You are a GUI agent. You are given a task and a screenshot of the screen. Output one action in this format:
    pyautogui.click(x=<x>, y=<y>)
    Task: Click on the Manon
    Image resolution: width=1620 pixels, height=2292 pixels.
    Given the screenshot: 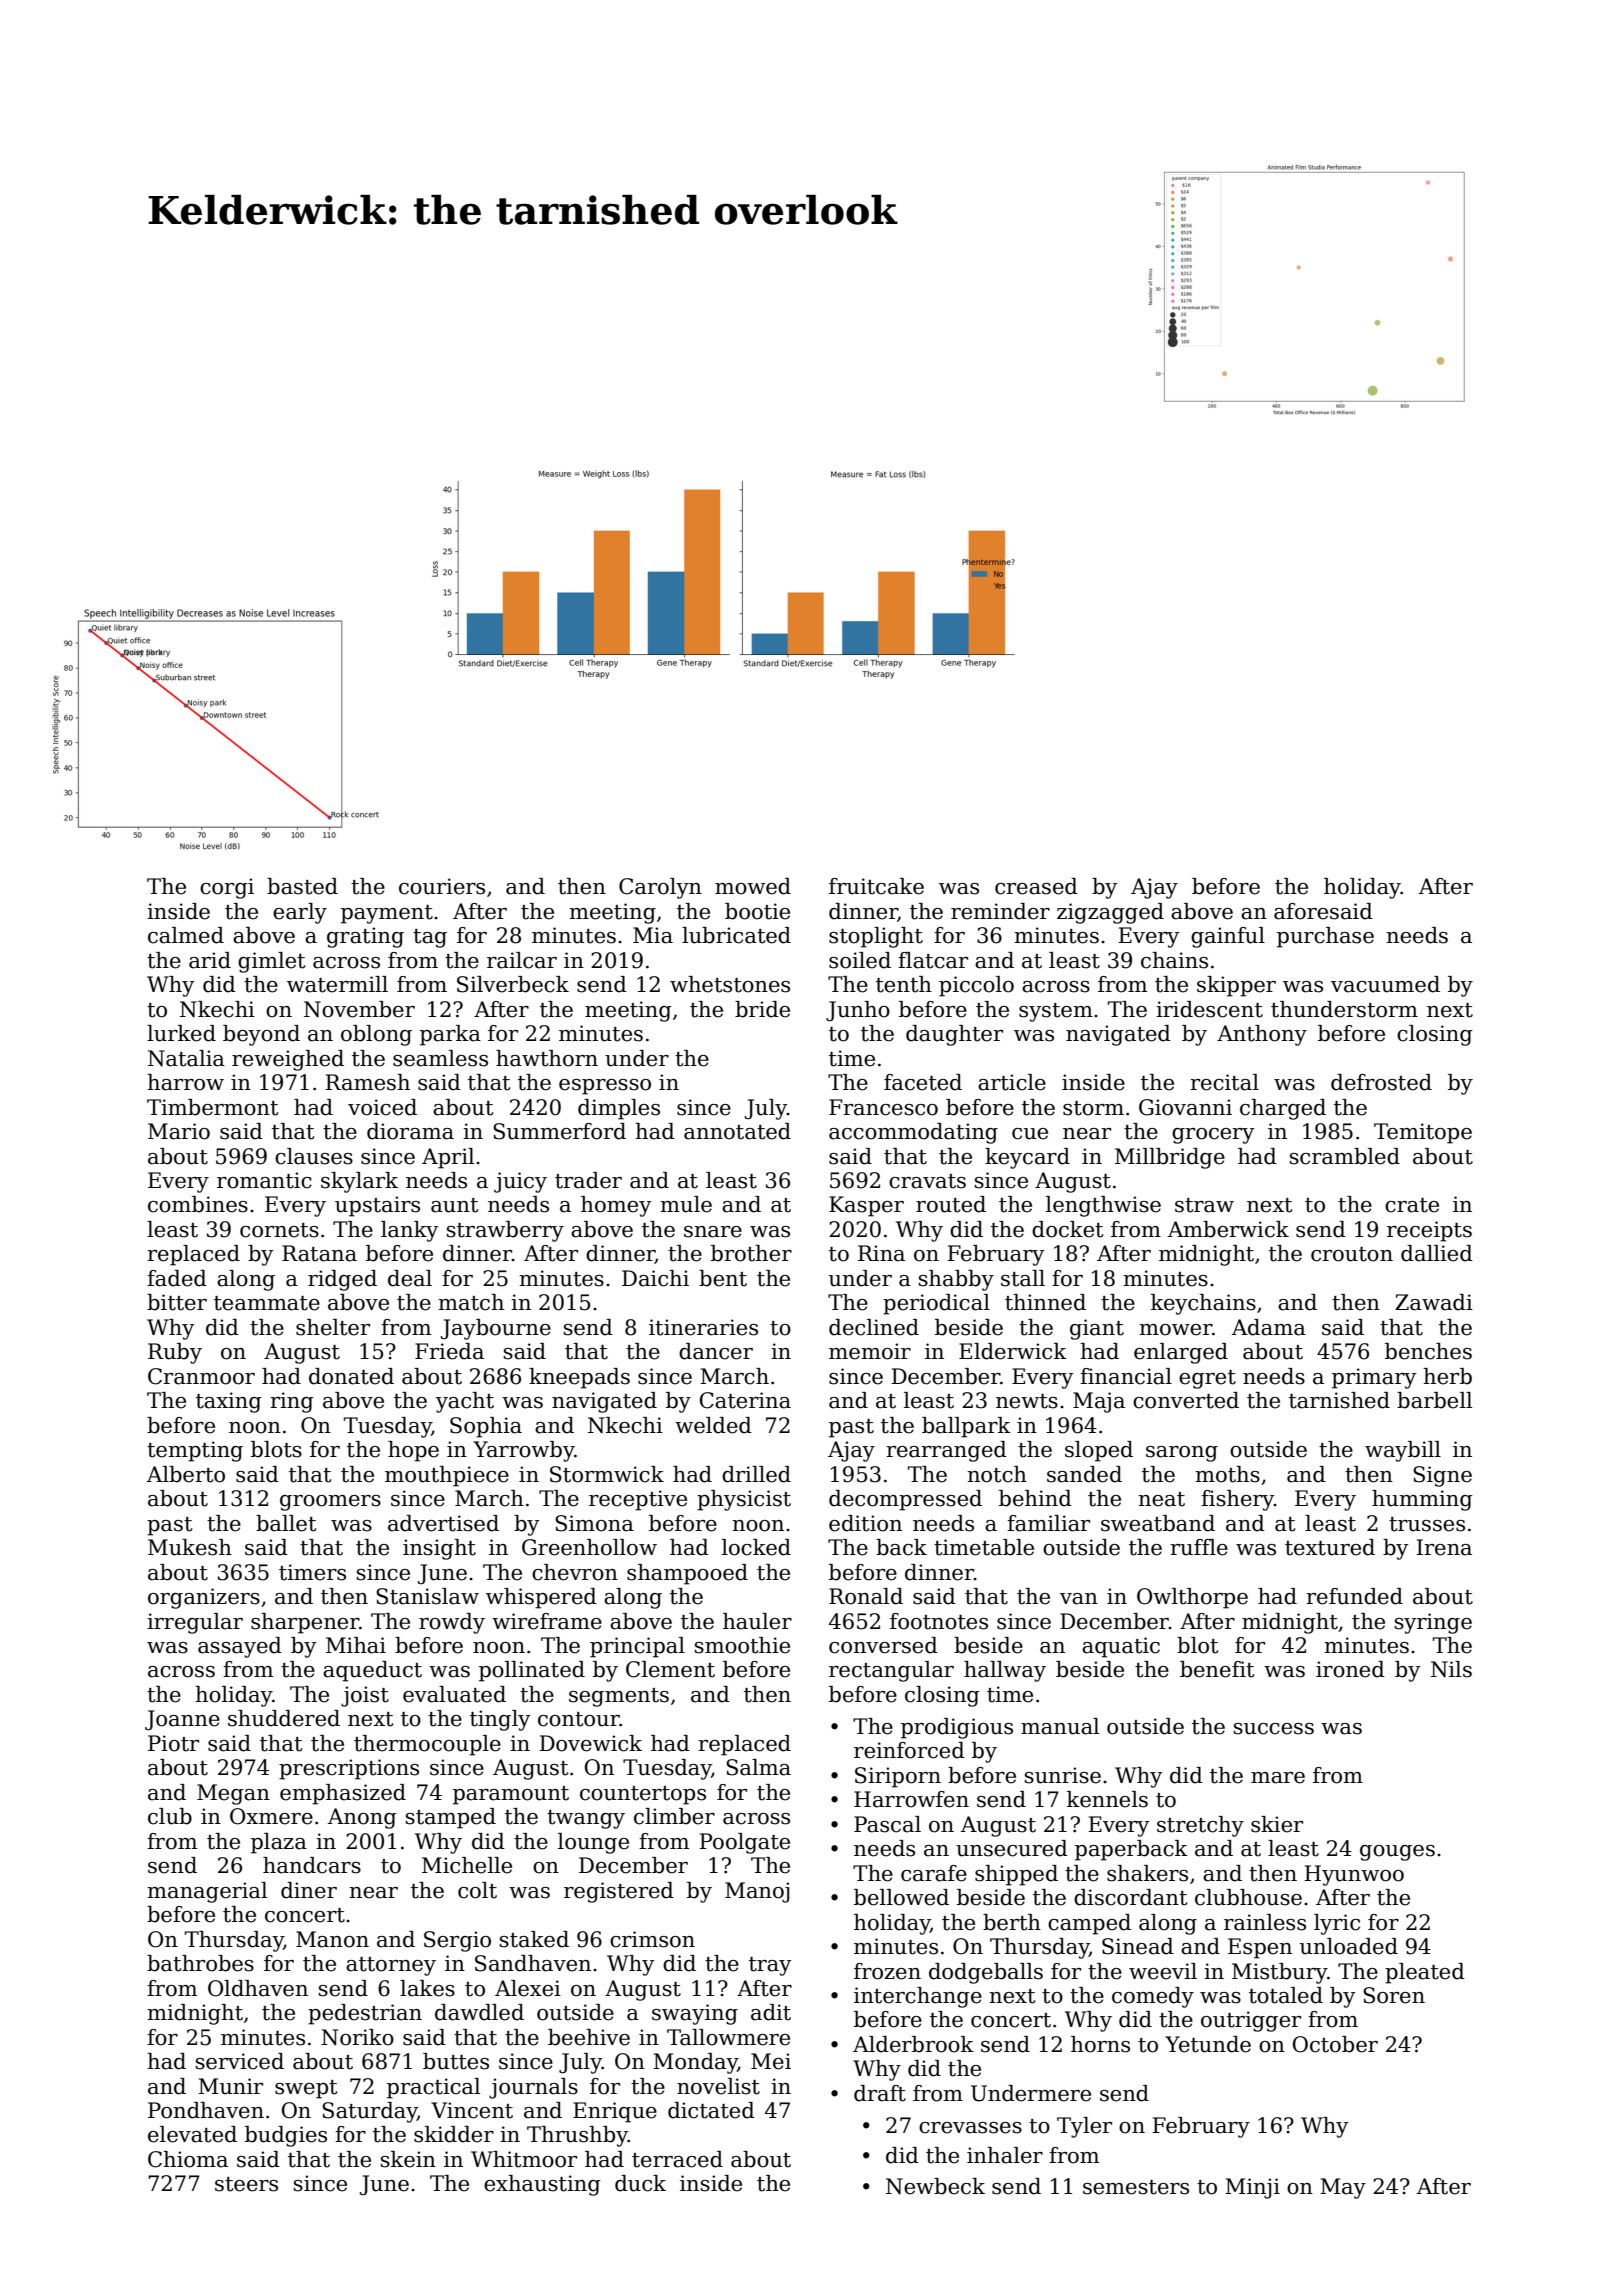 What is the action you would take?
    pyautogui.click(x=332, y=1939)
